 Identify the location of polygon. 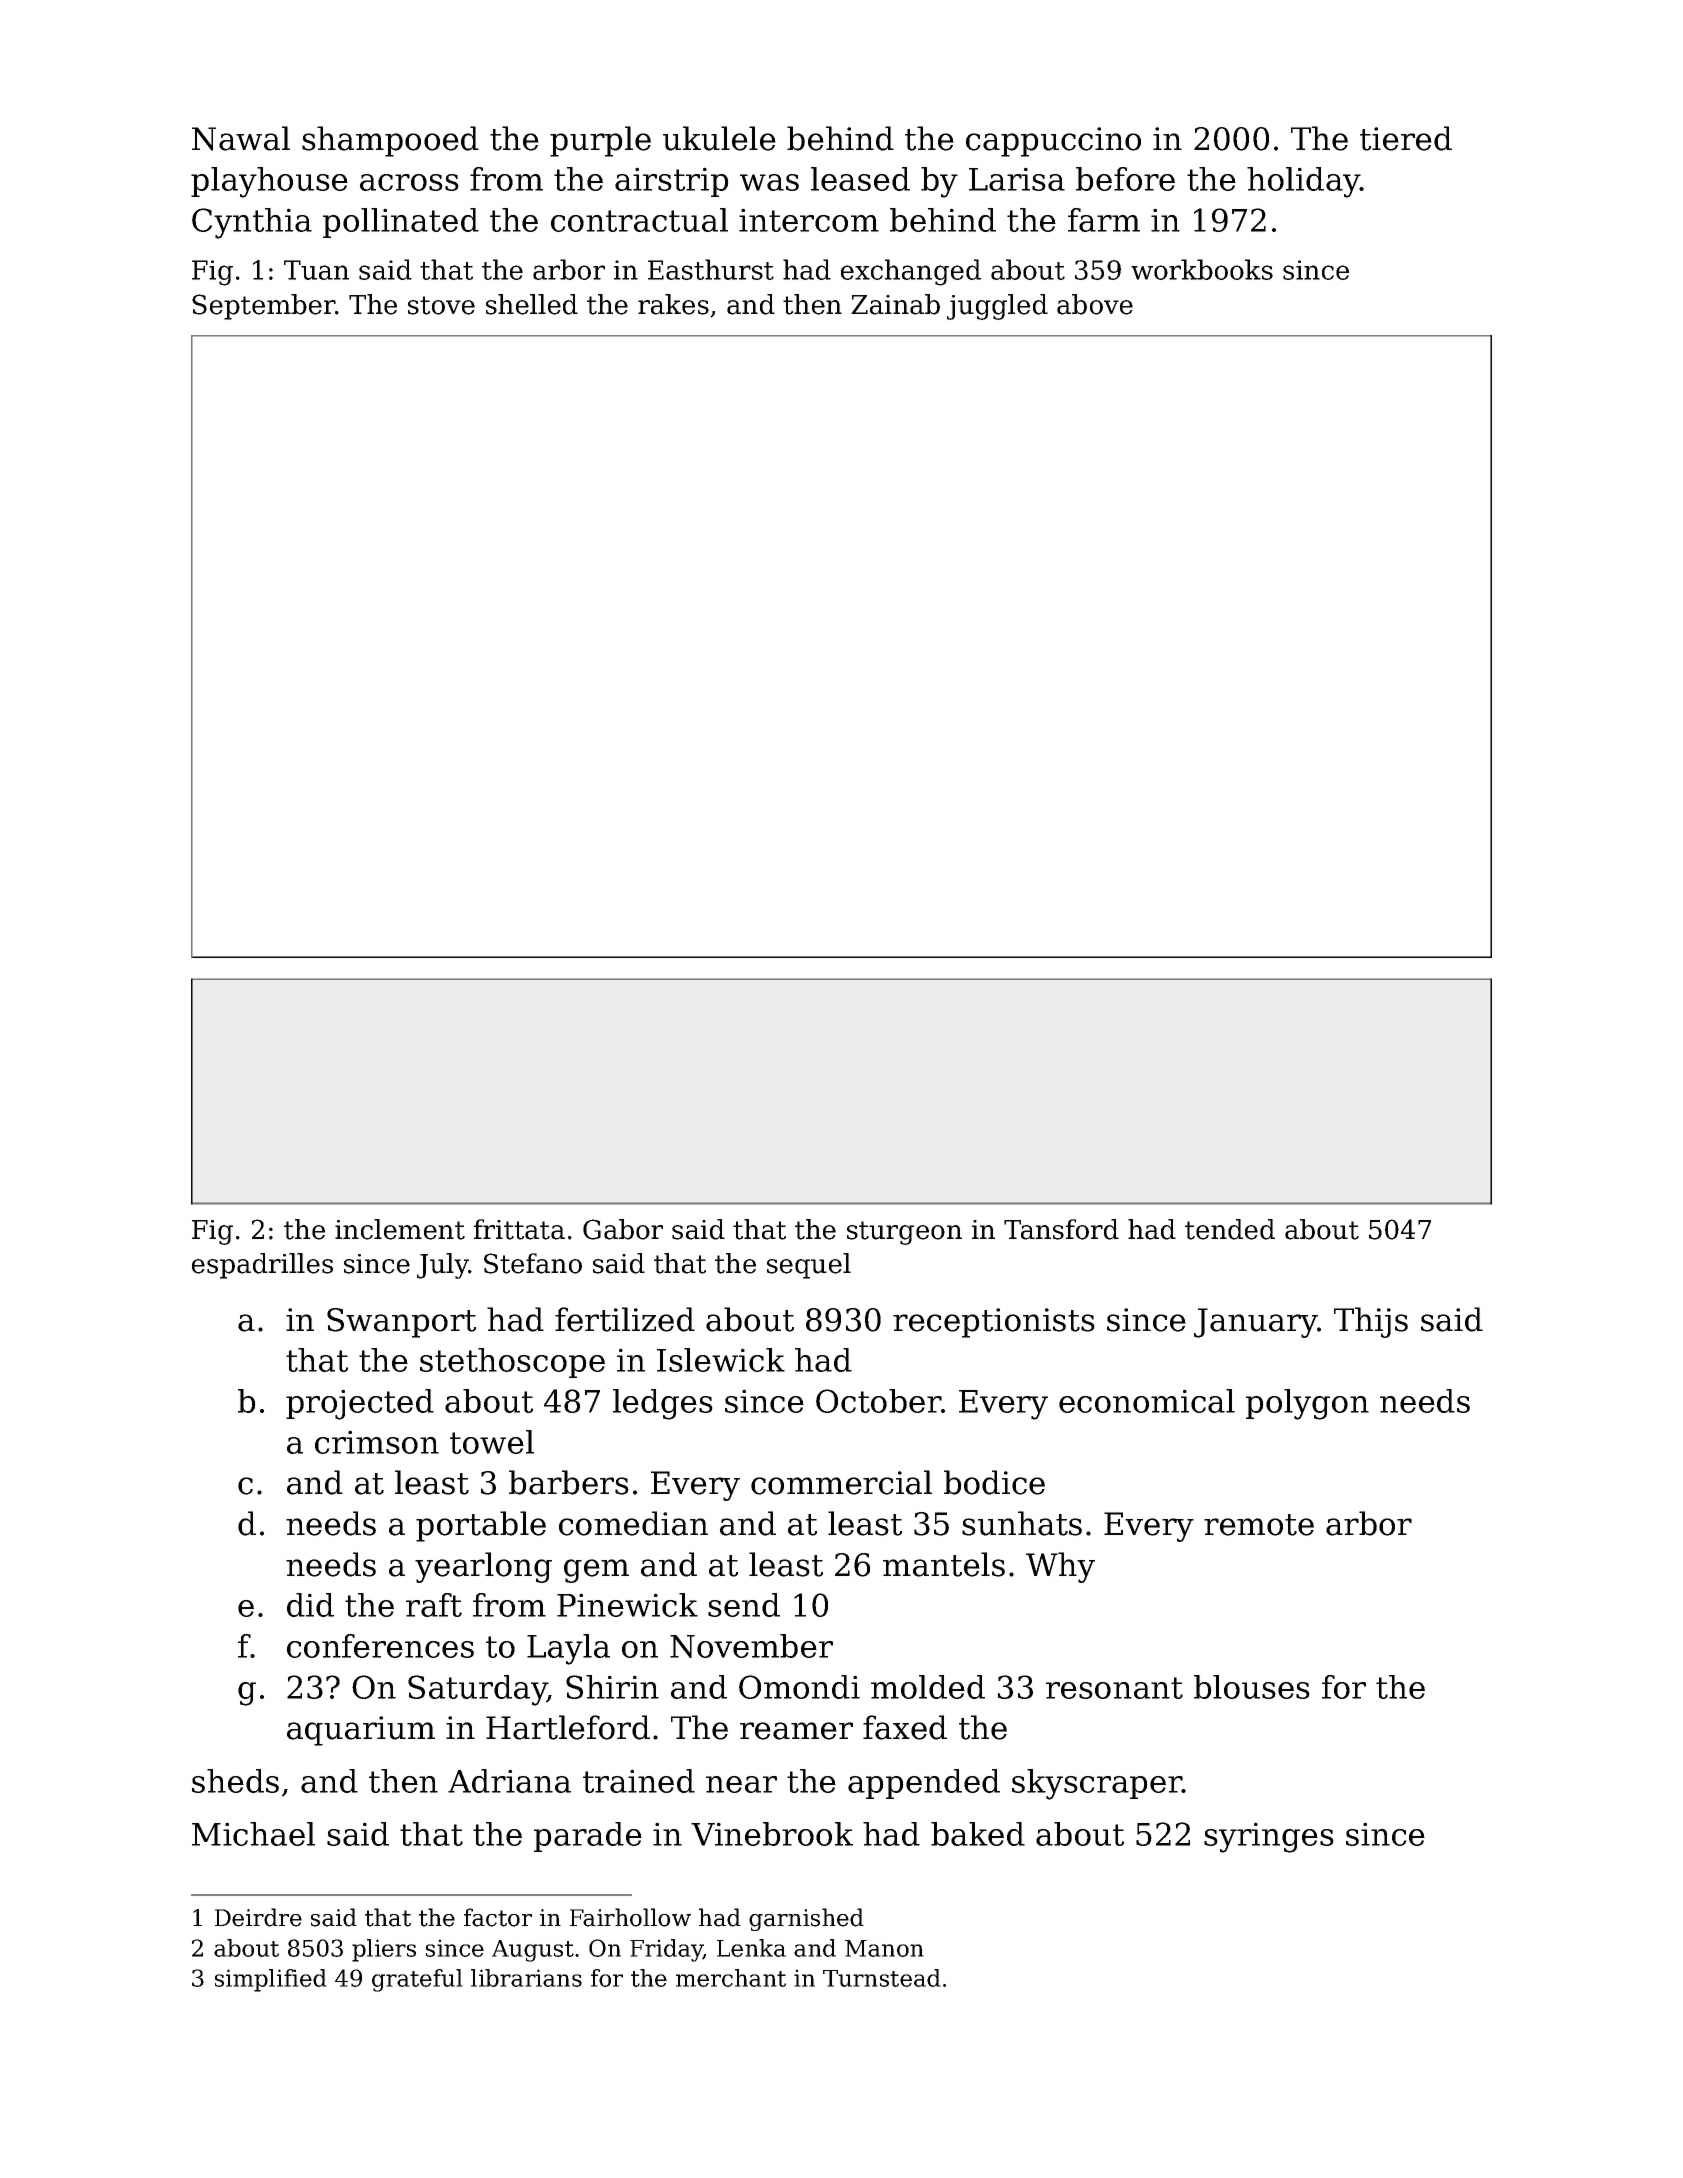
(1307, 1404).
